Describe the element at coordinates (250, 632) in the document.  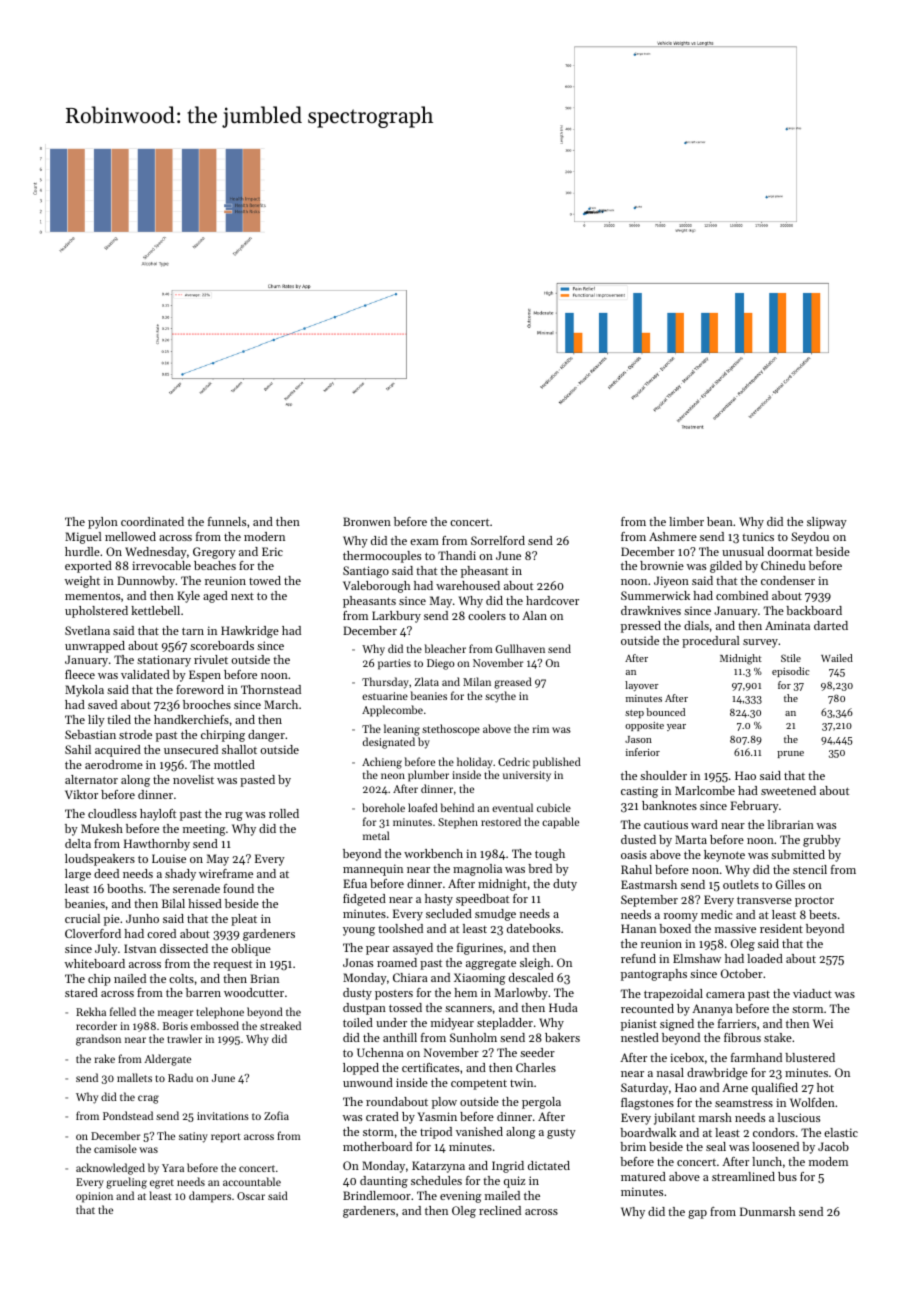
I see `Hawkridge` at that location.
